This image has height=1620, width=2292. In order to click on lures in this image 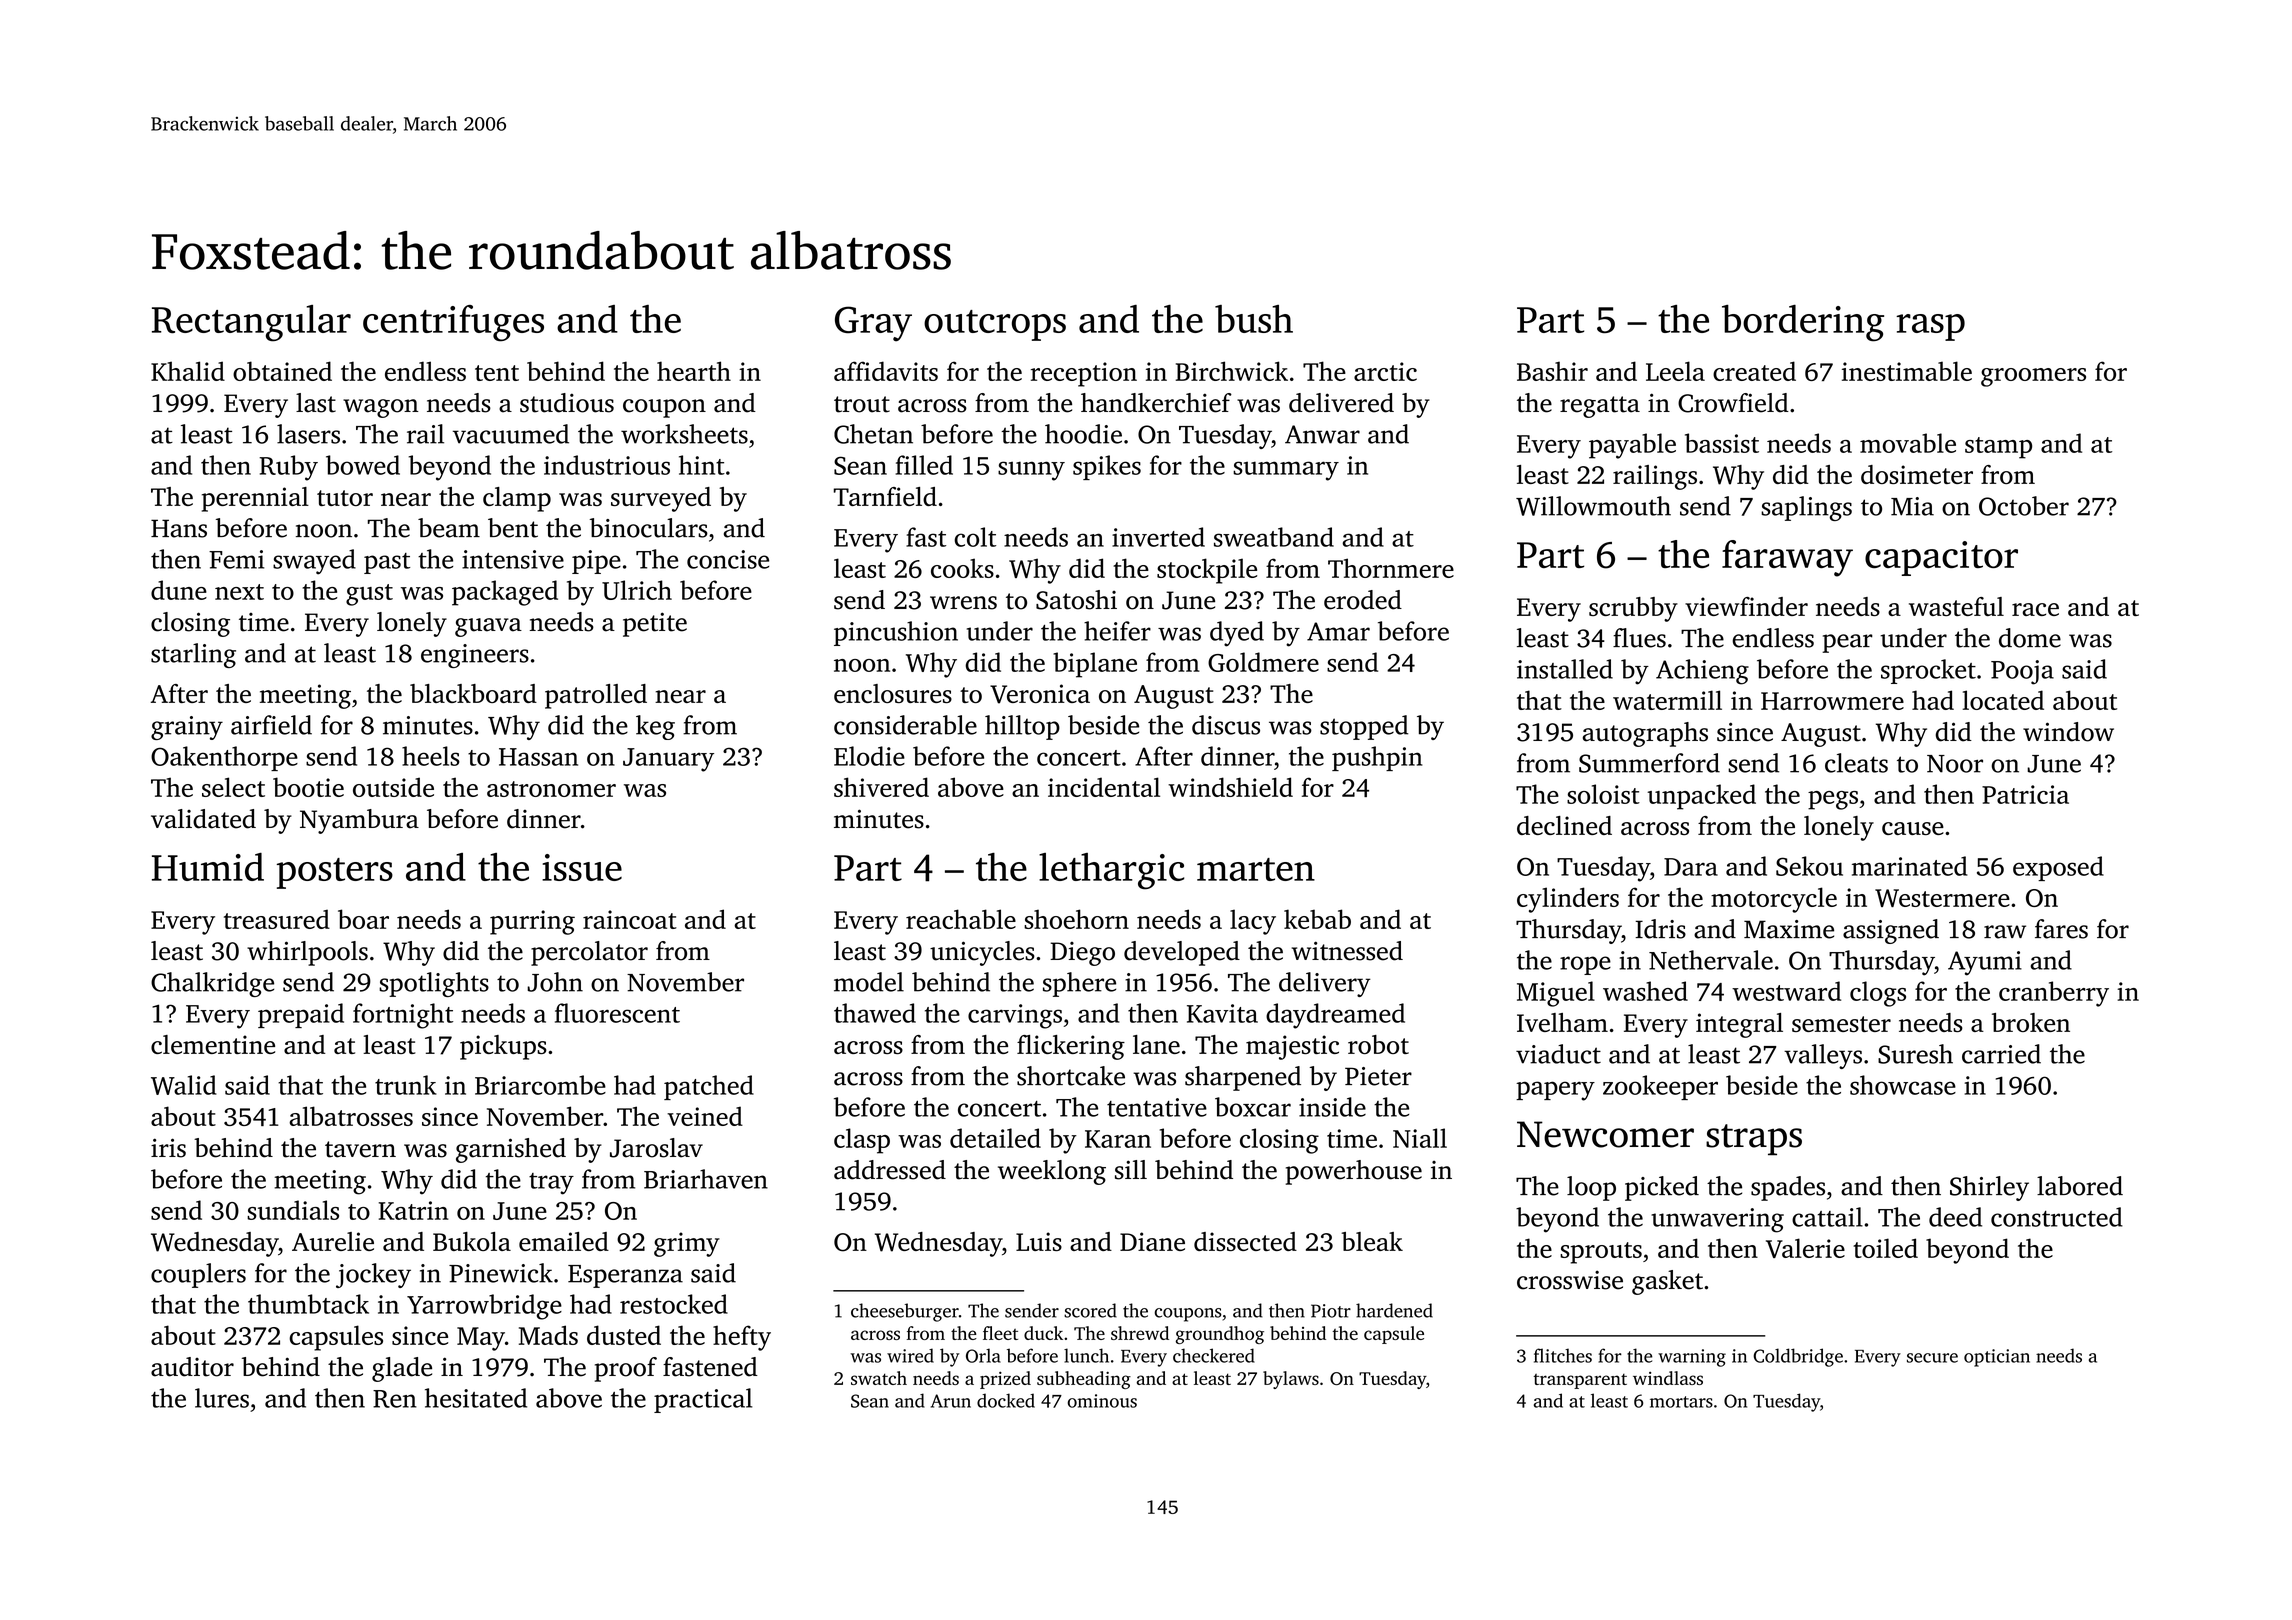, I will do `click(222, 1398)`.
